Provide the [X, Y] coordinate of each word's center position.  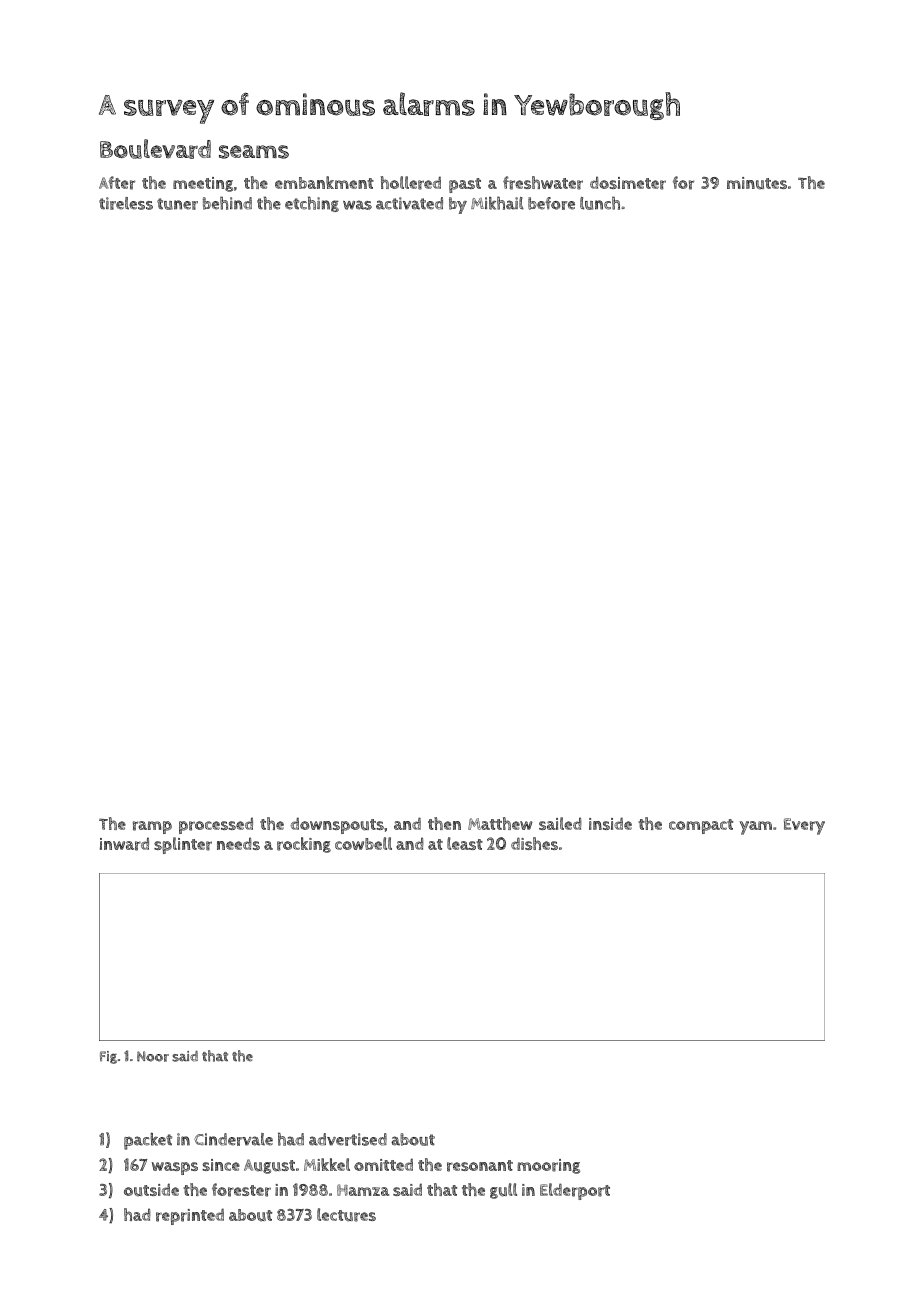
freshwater [543, 183]
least [465, 843]
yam [756, 828]
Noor [153, 1056]
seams [254, 152]
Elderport [575, 1191]
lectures [346, 1215]
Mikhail [497, 203]
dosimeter [628, 183]
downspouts [337, 825]
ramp [152, 827]
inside [610, 823]
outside [151, 1190]
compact [701, 826]
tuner [177, 204]
